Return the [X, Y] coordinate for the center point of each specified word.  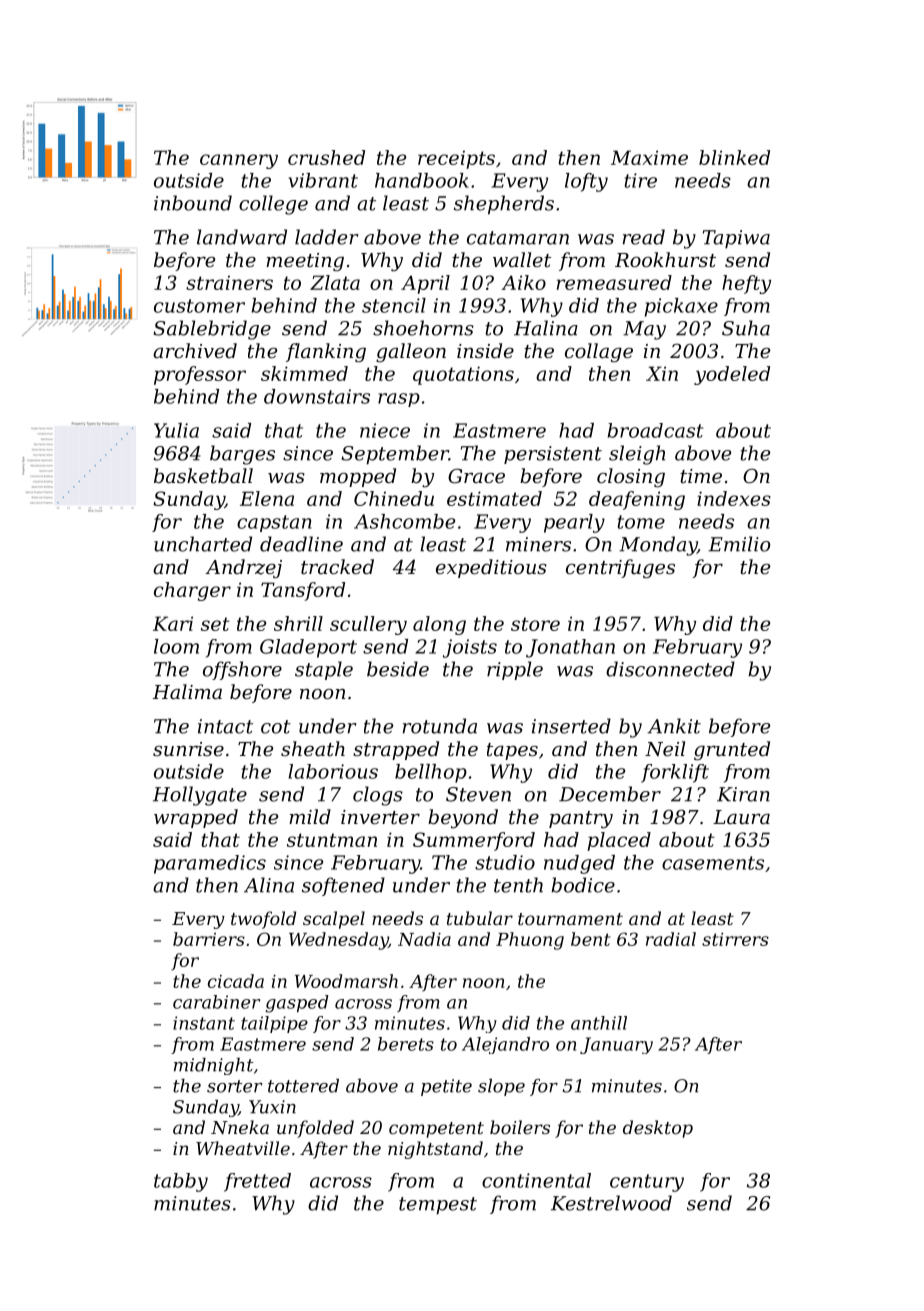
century [647, 1183]
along [439, 625]
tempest [438, 1206]
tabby [181, 1182]
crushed [326, 157]
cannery [239, 161]
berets [406, 1044]
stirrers [735, 939]
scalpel [334, 920]
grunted [732, 751]
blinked [734, 157]
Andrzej [243, 568]
